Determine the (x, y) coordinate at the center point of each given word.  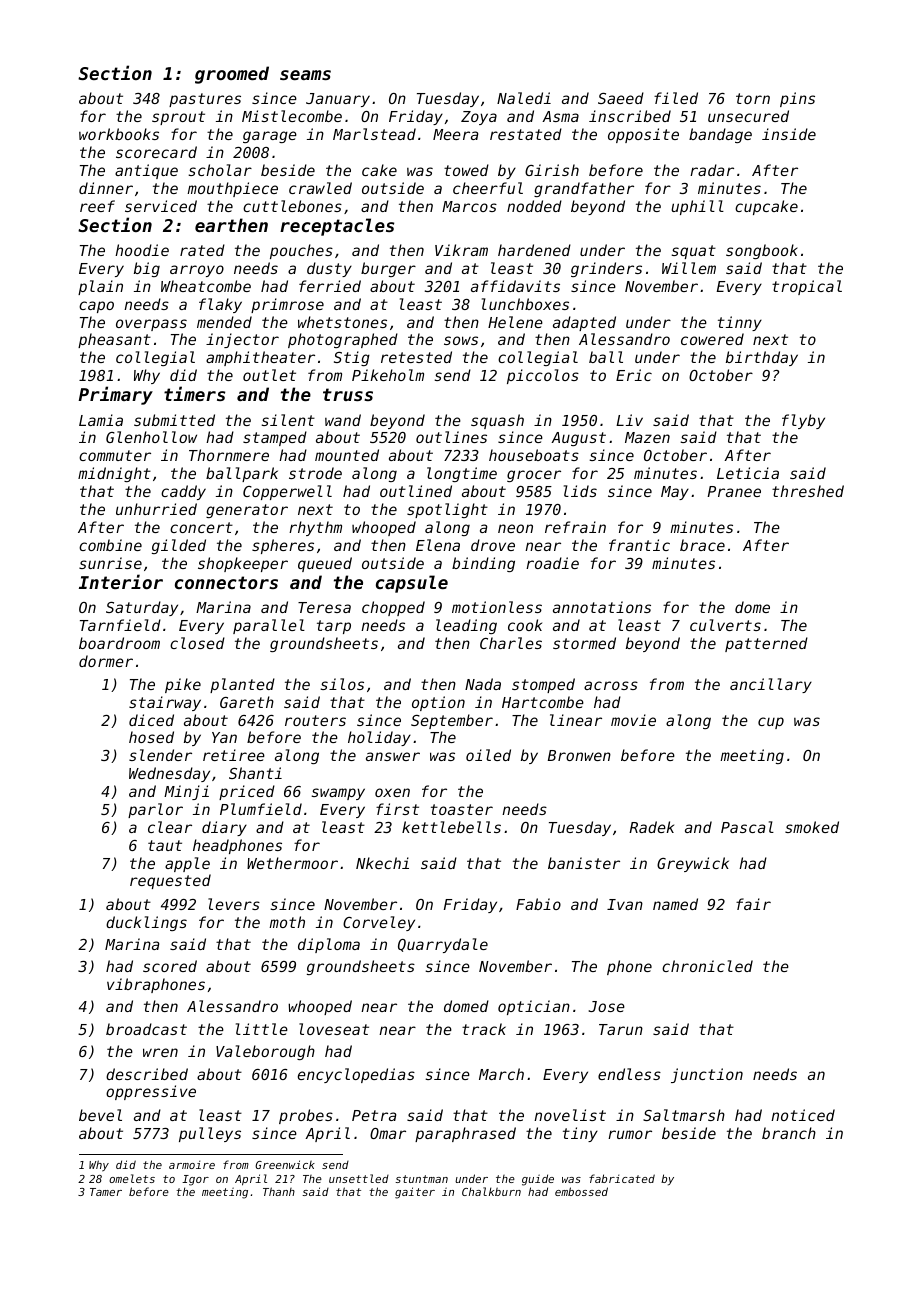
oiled (488, 755)
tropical (807, 287)
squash (497, 421)
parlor (155, 810)
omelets (132, 1178)
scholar (220, 170)
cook (525, 625)
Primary (115, 395)
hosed (151, 737)
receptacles (337, 227)
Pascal (747, 827)
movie (633, 720)
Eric (634, 375)
